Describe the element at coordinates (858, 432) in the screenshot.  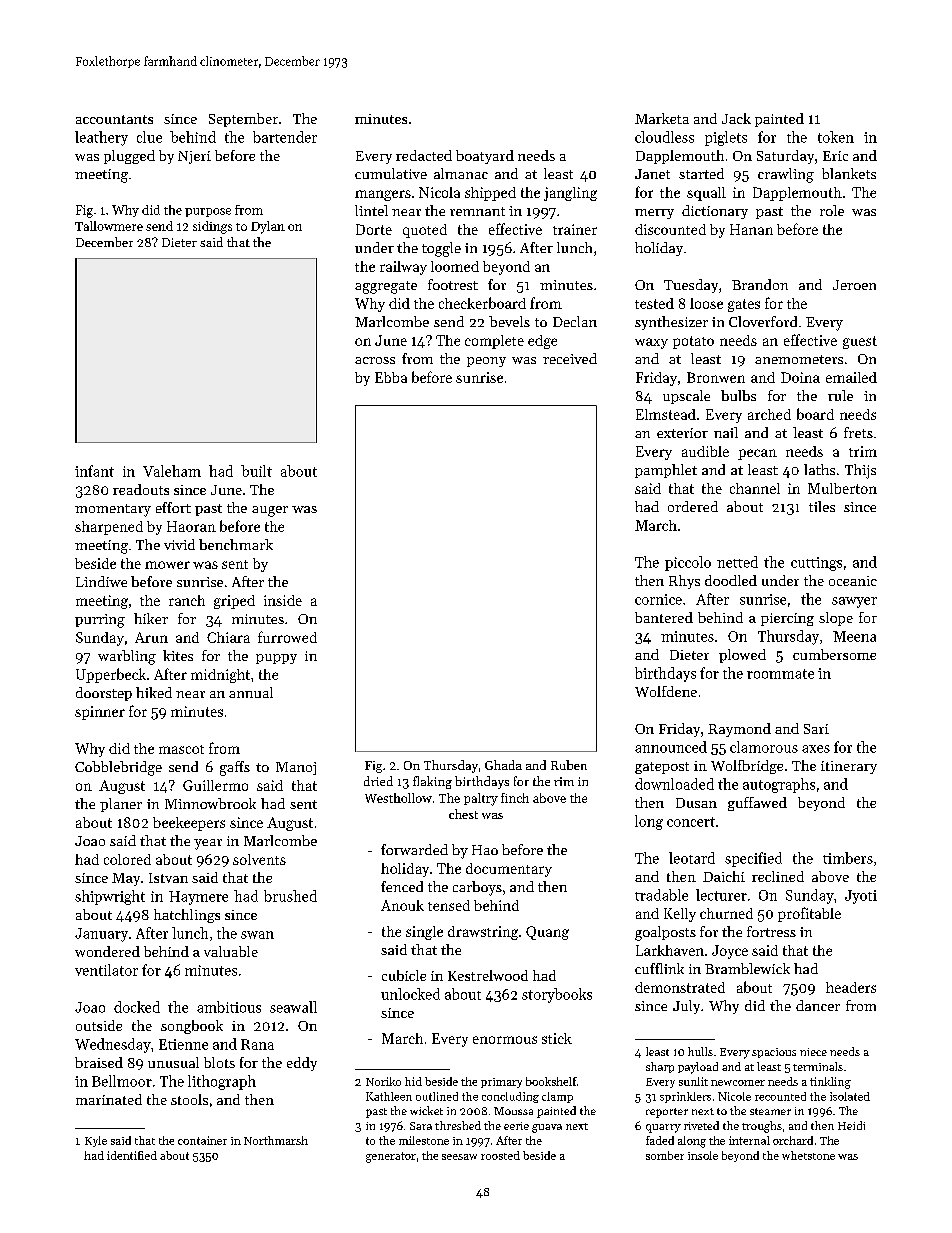
I see `frets` at that location.
